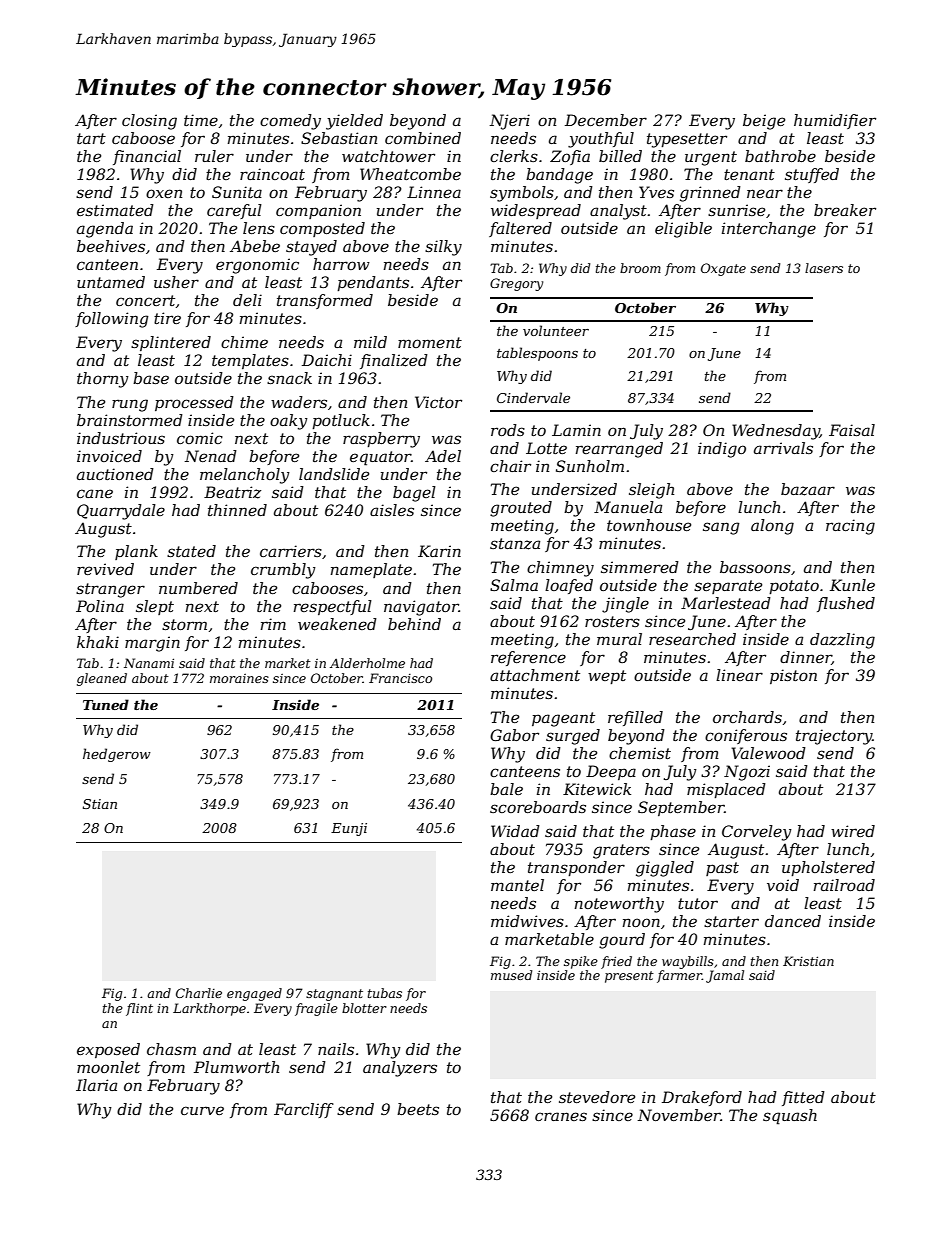 This screenshot has height=1233, width=952. What do you see at coordinates (806, 658) in the screenshot?
I see `dinner` at bounding box center [806, 658].
